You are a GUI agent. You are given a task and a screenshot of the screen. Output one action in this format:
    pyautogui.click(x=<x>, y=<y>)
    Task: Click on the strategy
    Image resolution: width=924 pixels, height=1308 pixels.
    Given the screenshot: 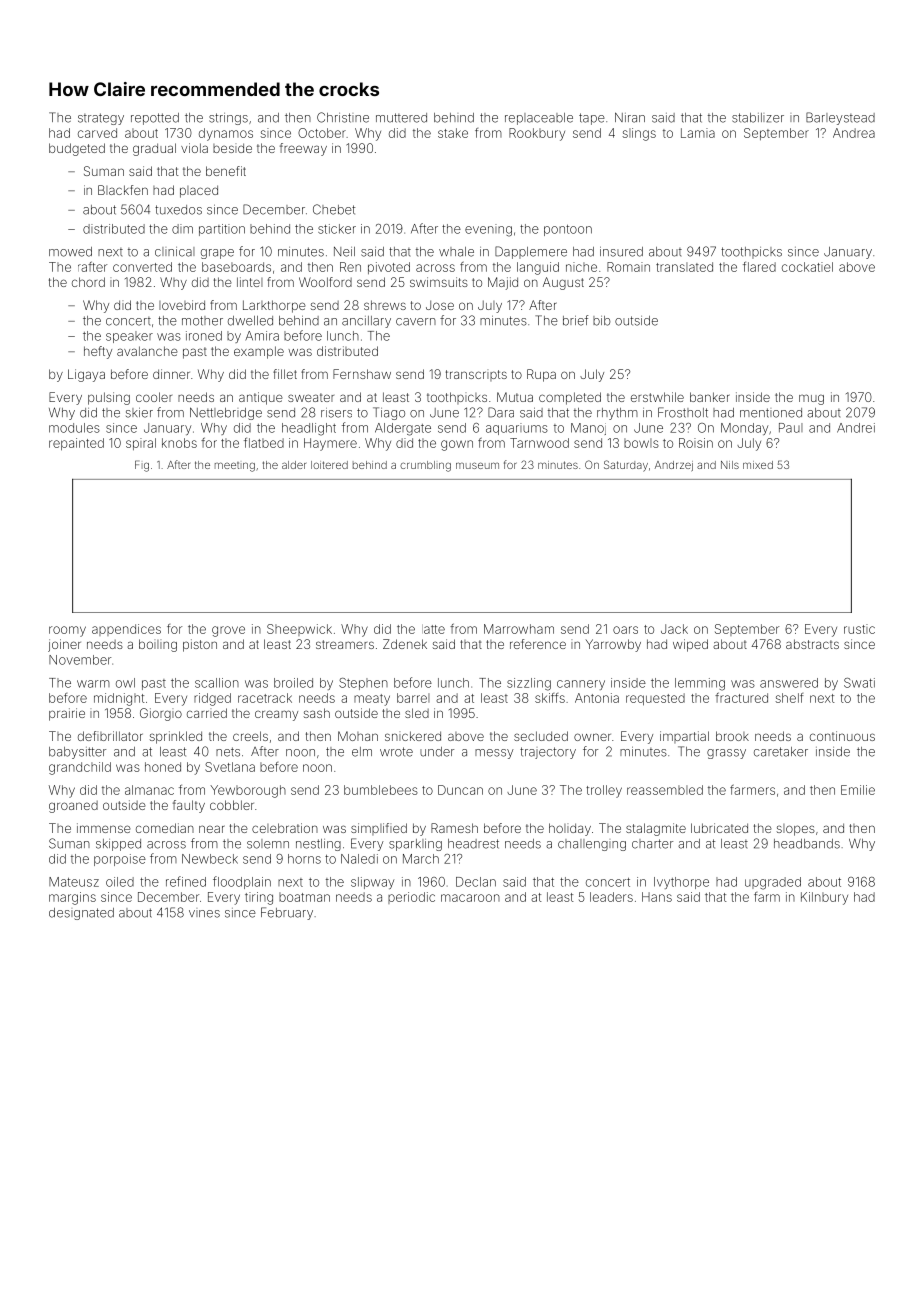 What is the action you would take?
    pyautogui.click(x=101, y=119)
